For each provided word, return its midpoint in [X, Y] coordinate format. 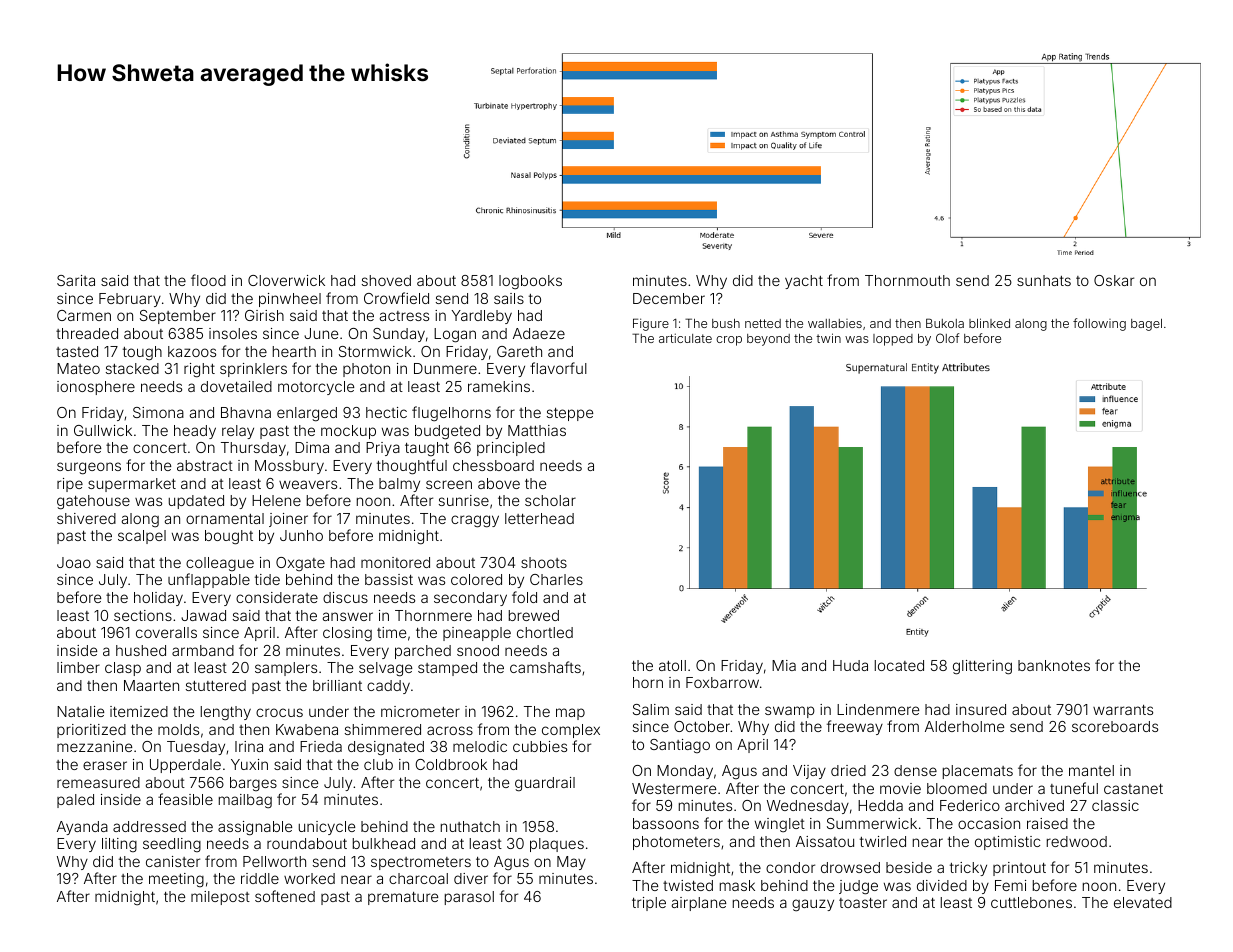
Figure [651, 324]
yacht [804, 282]
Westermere [674, 788]
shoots [544, 562]
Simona [158, 412]
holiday [158, 599]
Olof [947, 338]
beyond [768, 340]
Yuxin [249, 764]
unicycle [327, 828]
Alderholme [964, 726]
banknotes [1054, 665]
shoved [386, 280]
